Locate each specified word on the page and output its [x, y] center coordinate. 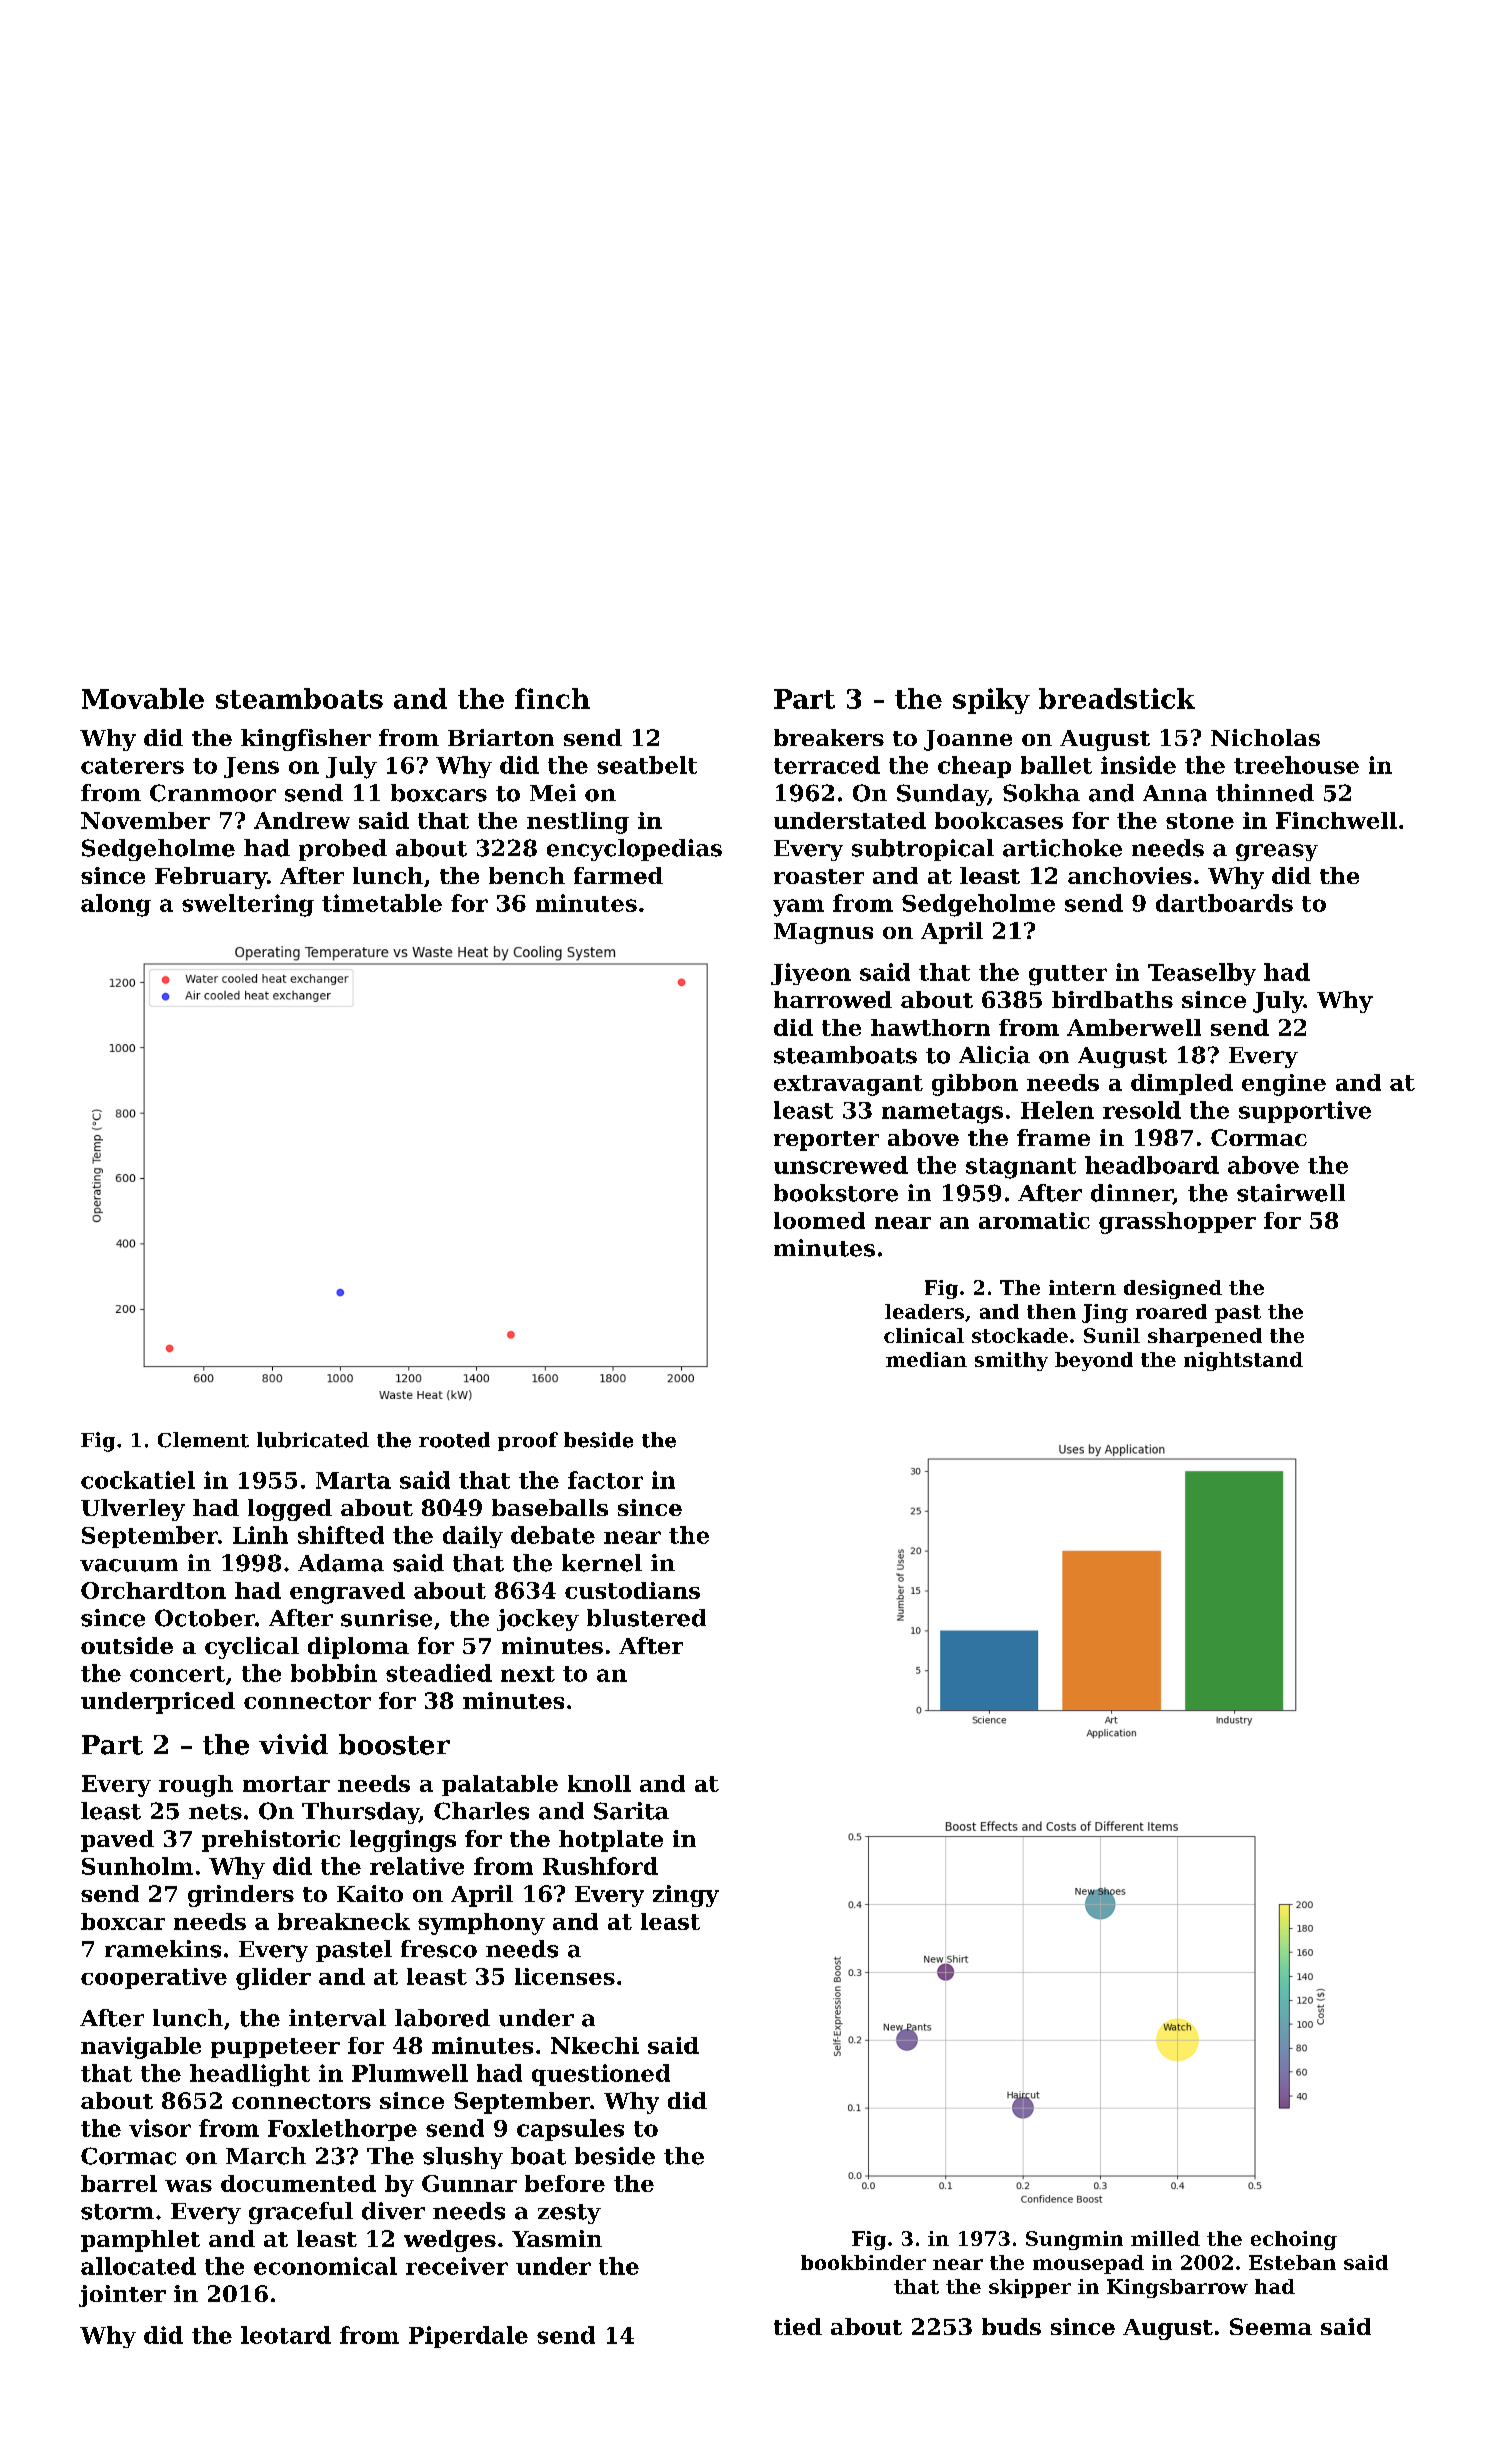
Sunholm [137, 1866]
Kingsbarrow [1177, 2288]
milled [1165, 2238]
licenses [565, 1976]
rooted [454, 1440]
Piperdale [468, 2337]
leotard [286, 2335]
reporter [826, 1141]
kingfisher [306, 740]
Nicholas [1265, 737]
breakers [829, 737]
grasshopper [1177, 1223]
